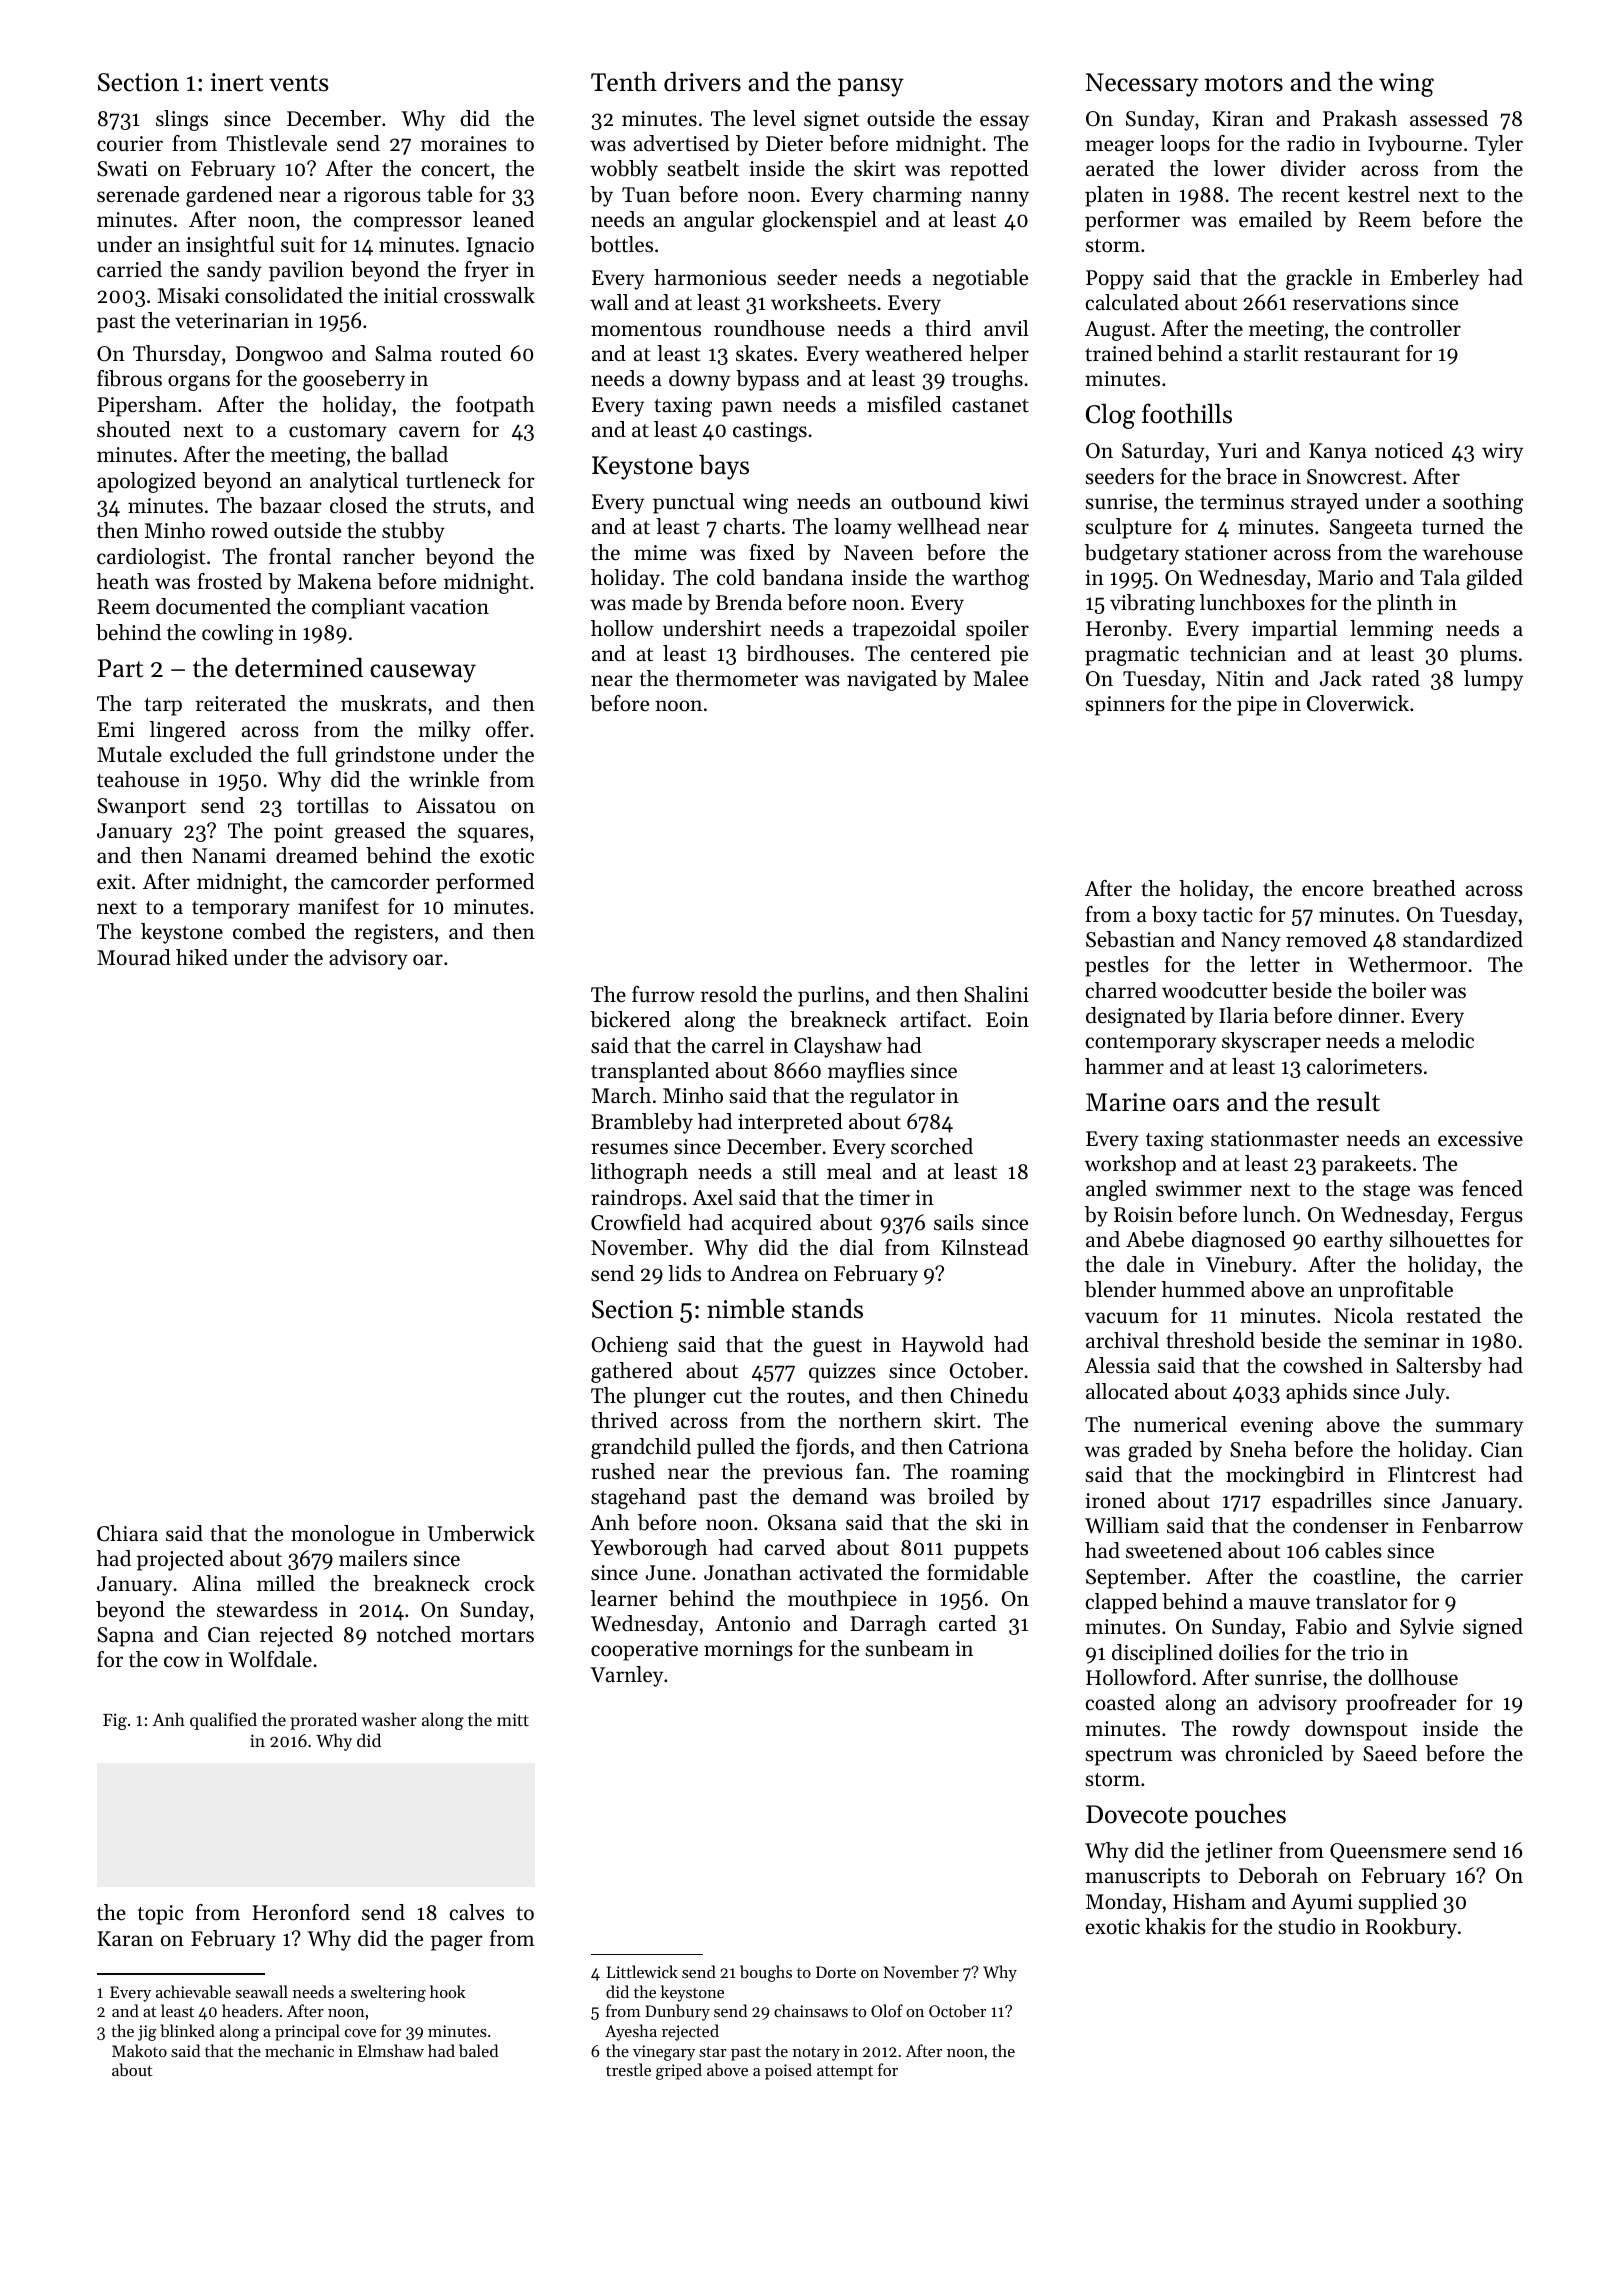  Describe the element at coordinates (193, 1991) in the document. I see `achievable` at that location.
